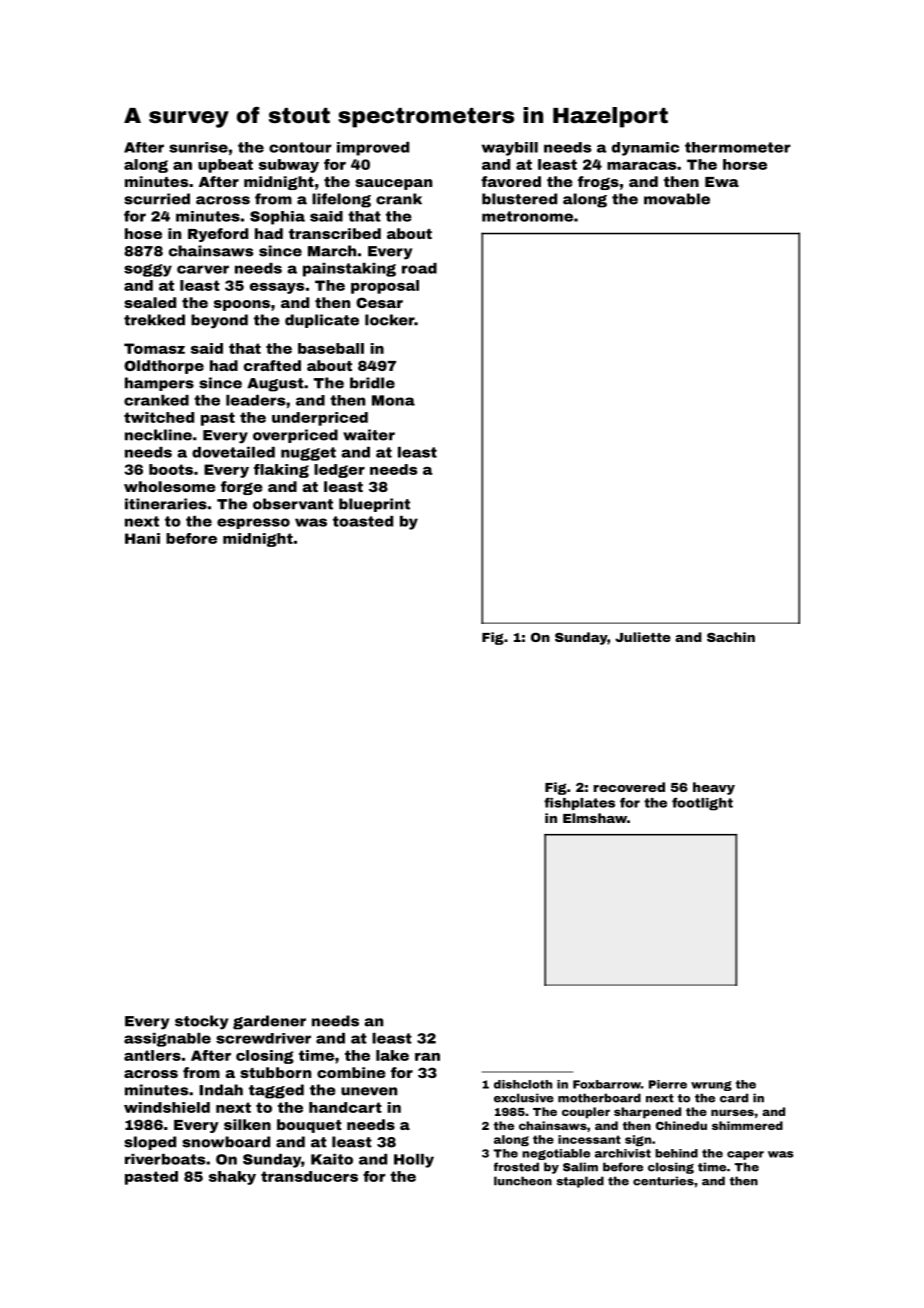  What do you see at coordinates (272, 365) in the image?
I see `crafted` at bounding box center [272, 365].
